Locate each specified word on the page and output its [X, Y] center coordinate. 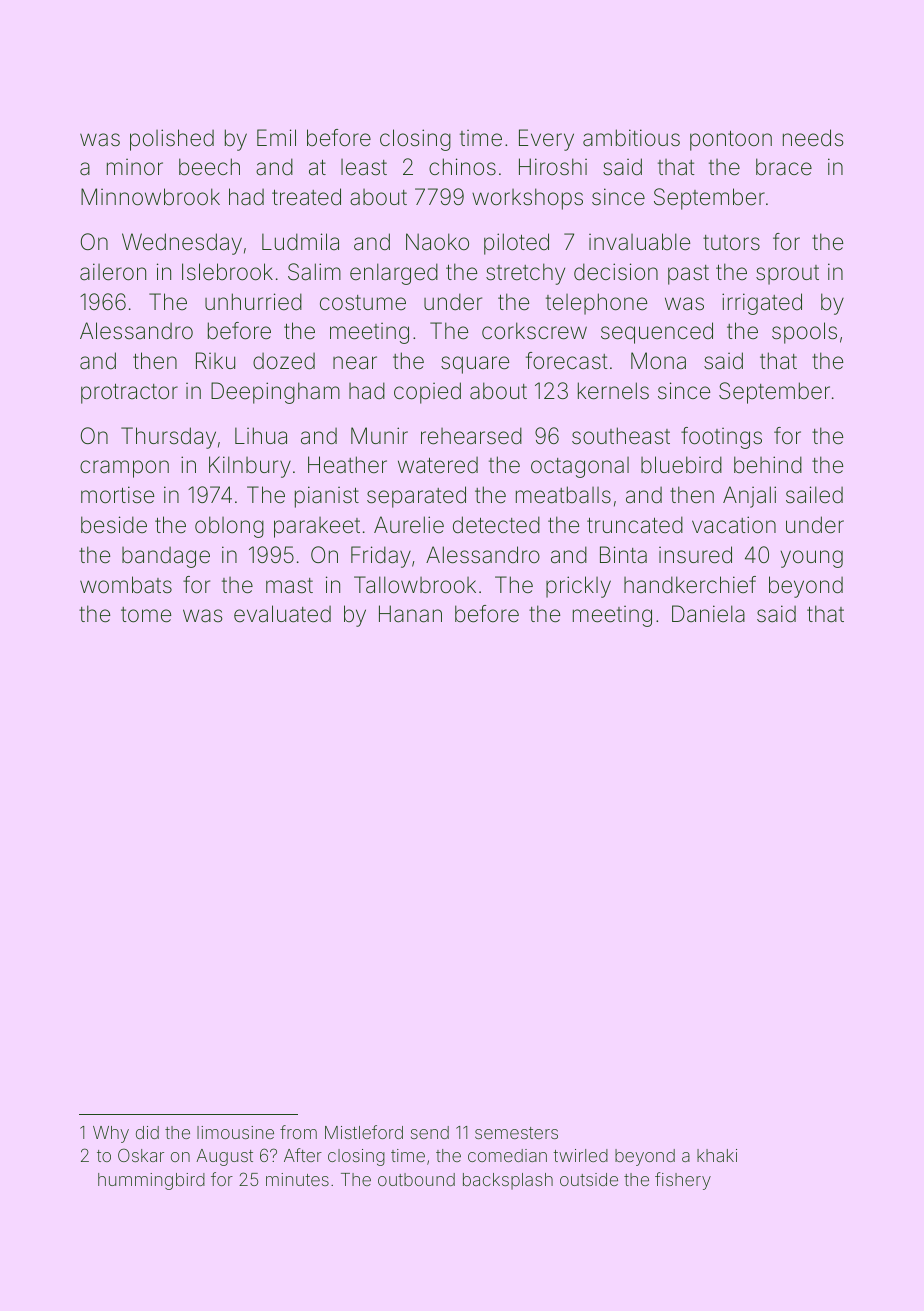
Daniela [708, 614]
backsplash [508, 1181]
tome [146, 615]
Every [546, 140]
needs [813, 138]
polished [172, 140]
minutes [297, 1179]
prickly [578, 587]
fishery [683, 1181]
